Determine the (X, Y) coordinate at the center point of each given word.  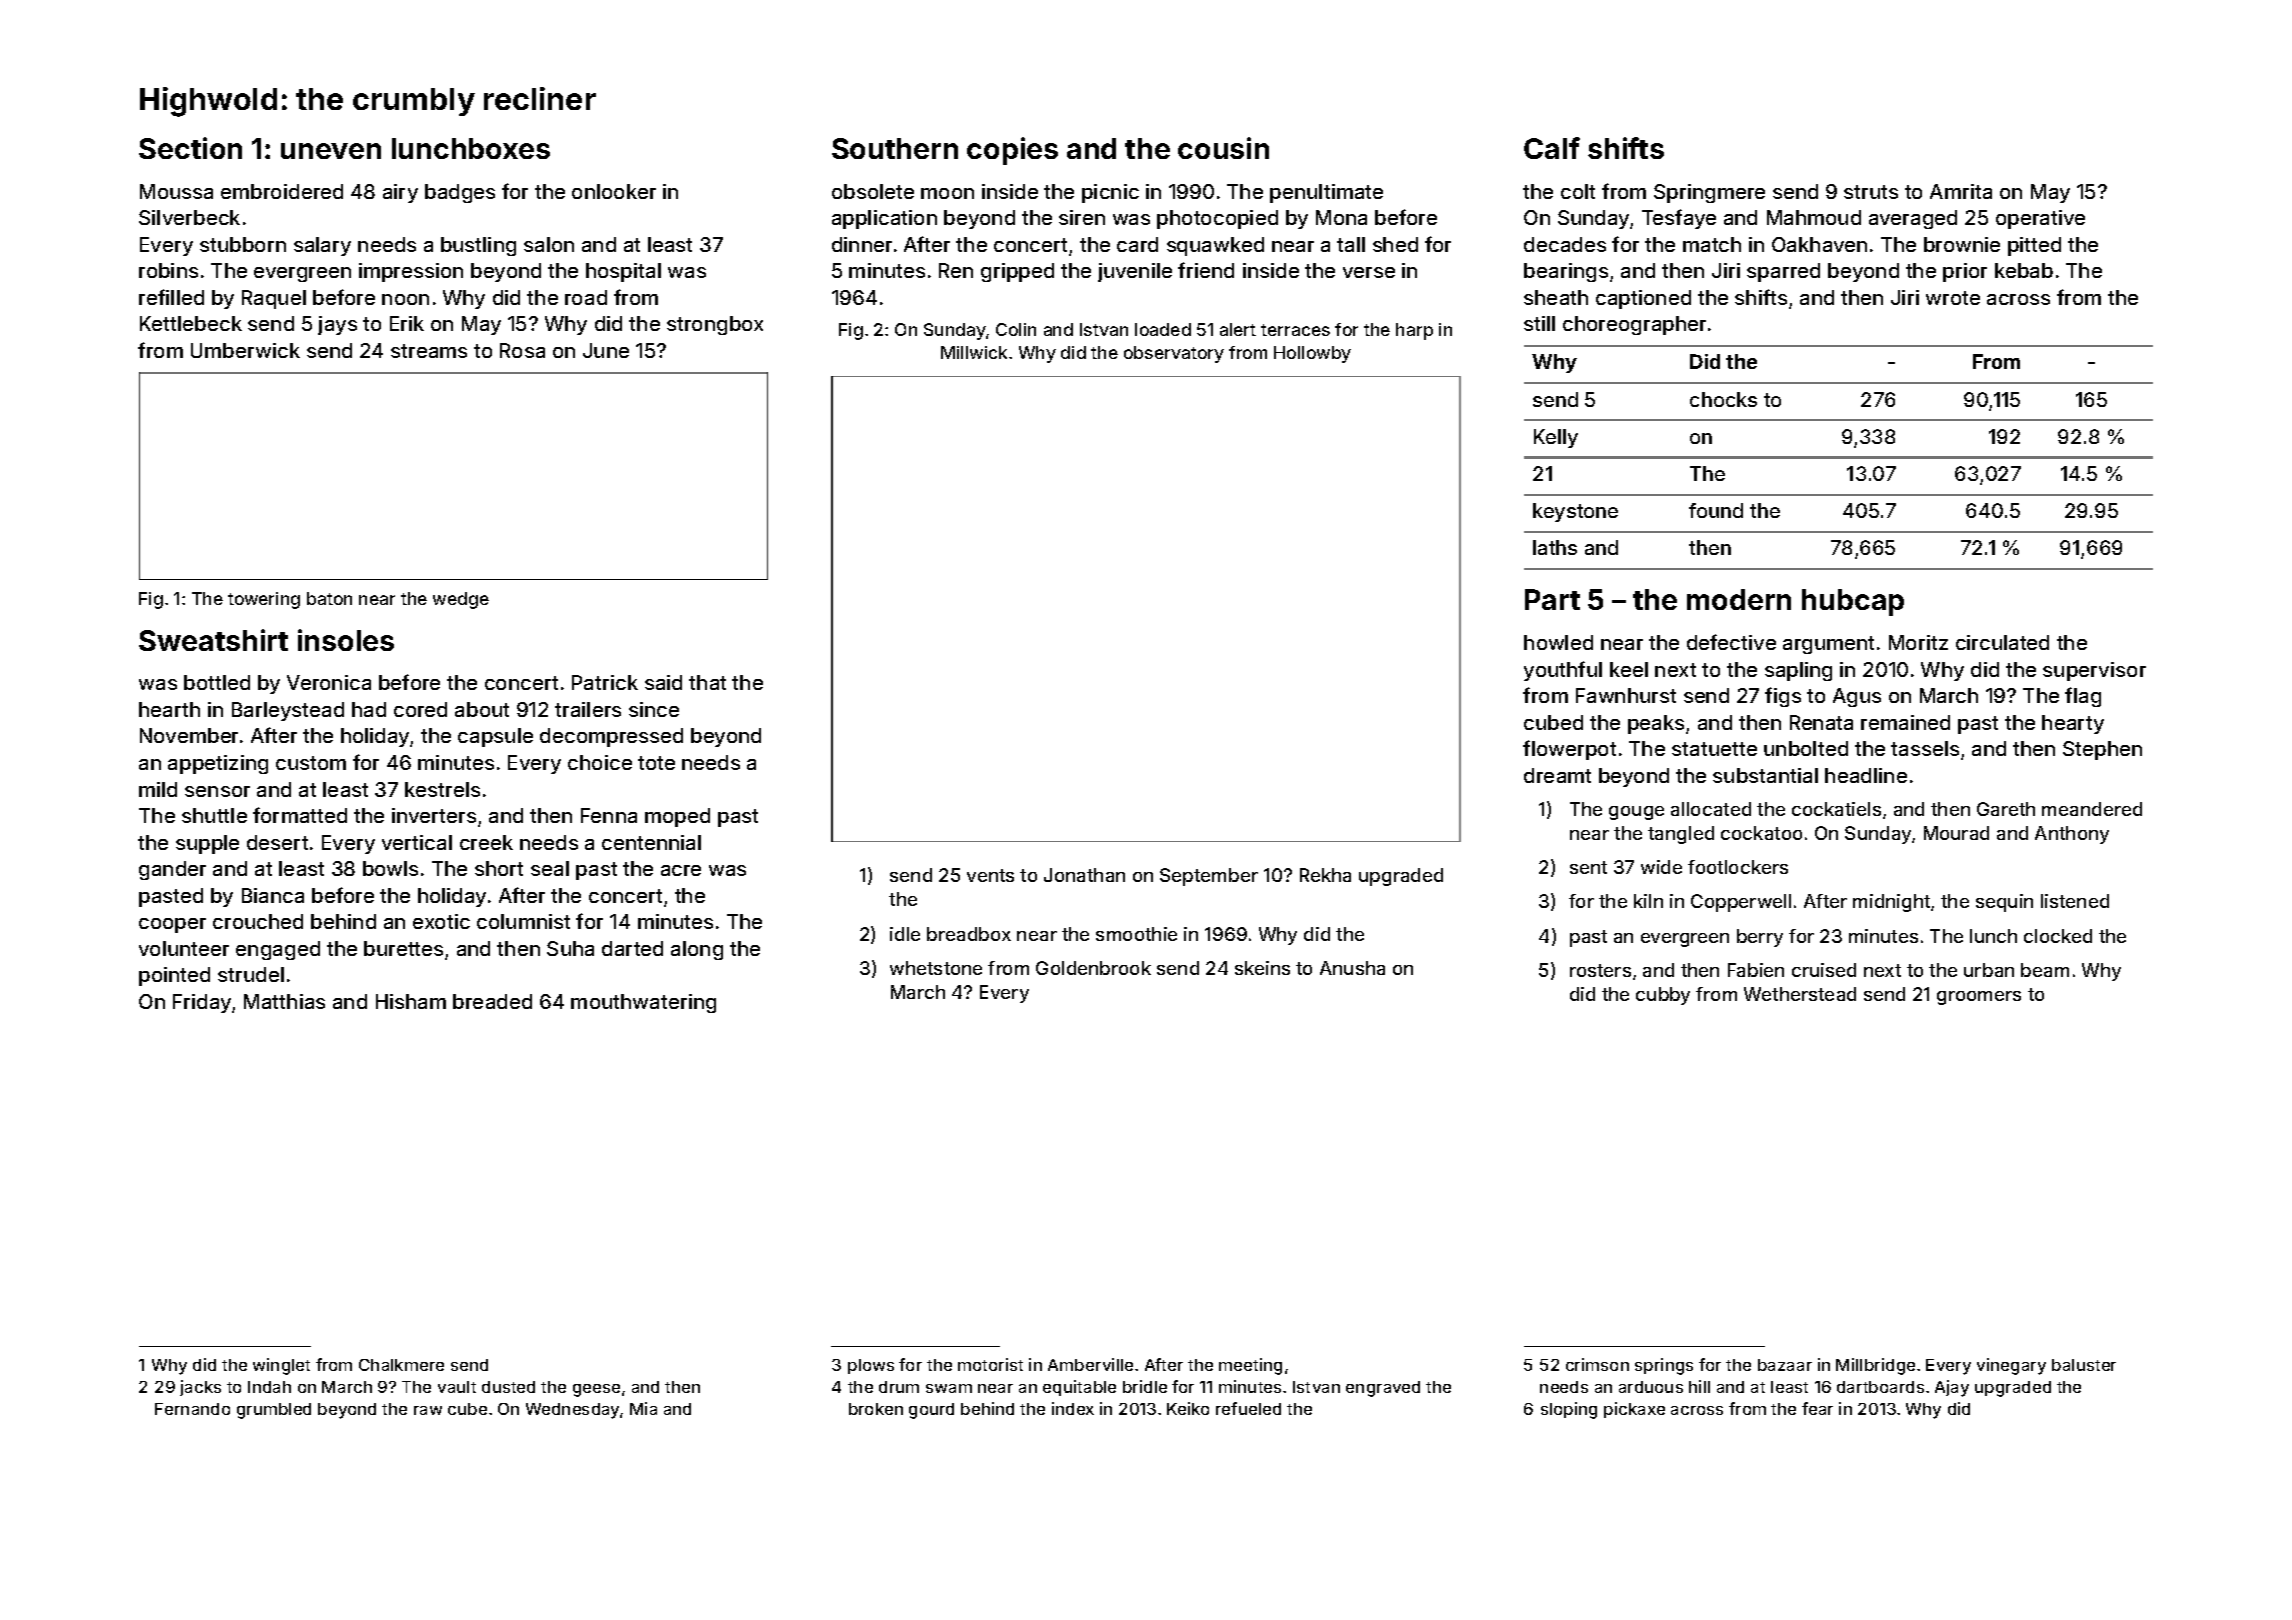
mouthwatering (643, 1003)
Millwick (974, 352)
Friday (202, 1003)
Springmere (1709, 193)
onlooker (614, 191)
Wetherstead (1800, 994)
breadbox (969, 934)
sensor (217, 791)
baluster (2084, 1365)
